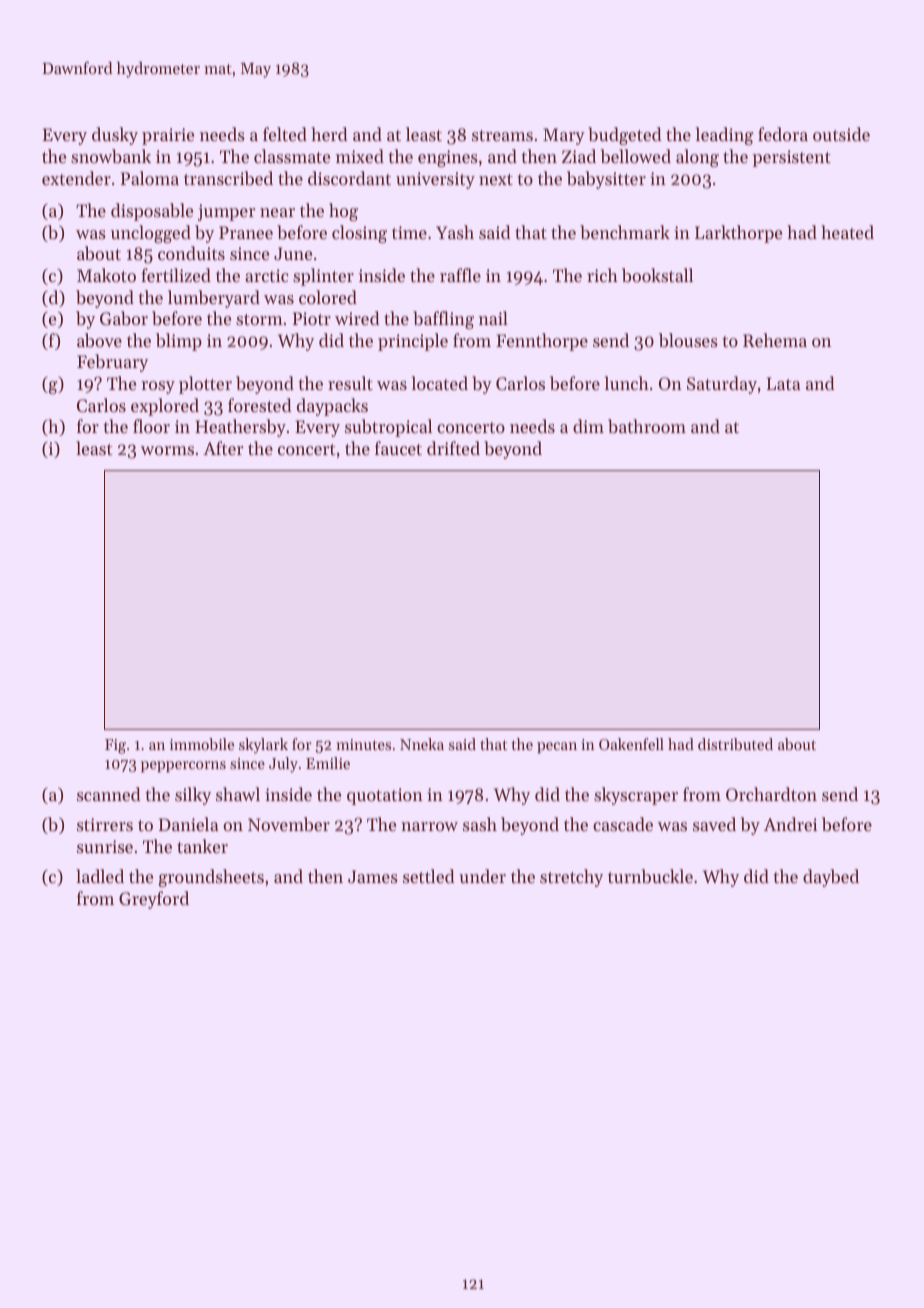 This document has height=1308, width=924. I want to click on drifted, so click(453, 448).
